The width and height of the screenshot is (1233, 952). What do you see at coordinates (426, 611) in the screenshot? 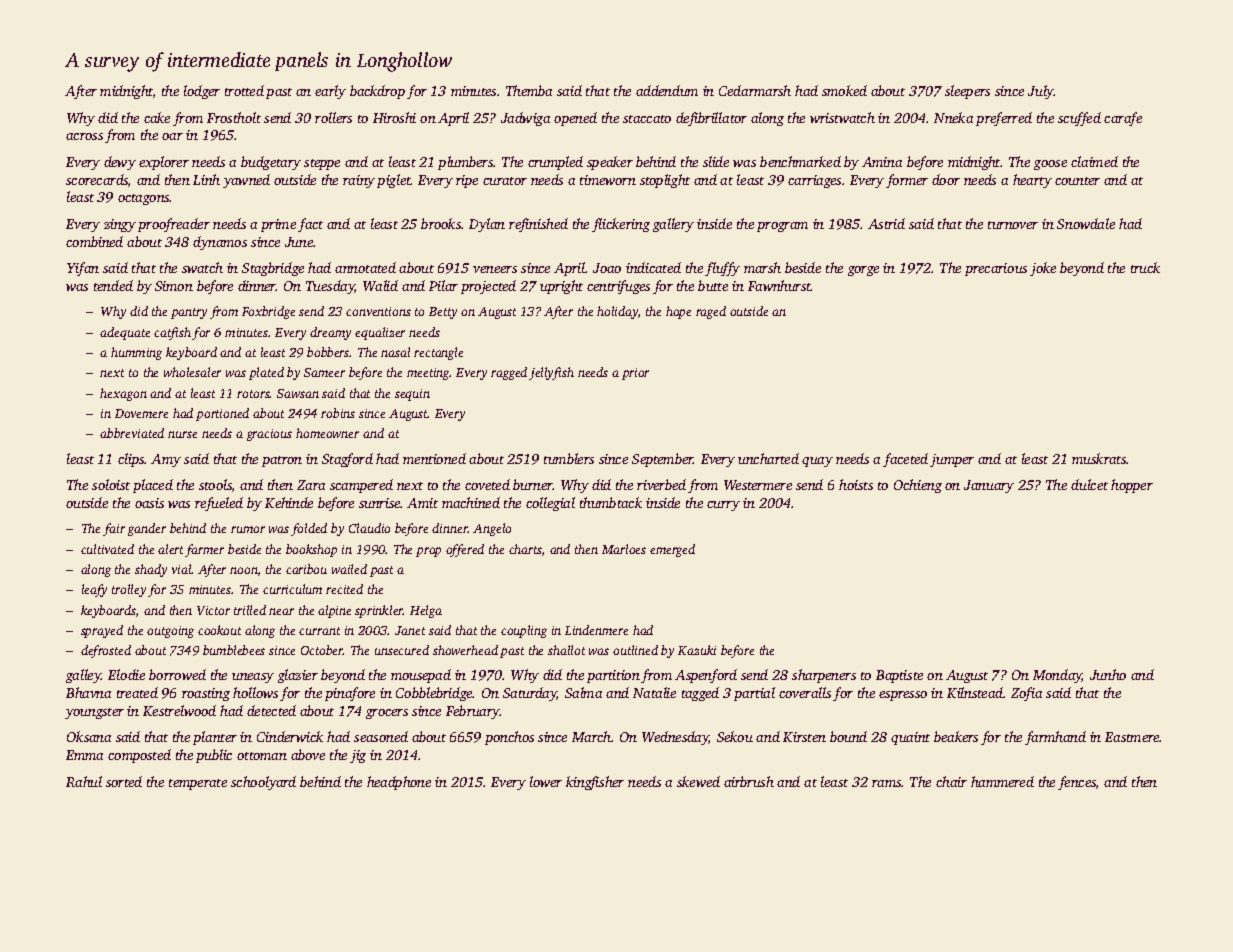
I see `Helga` at bounding box center [426, 611].
